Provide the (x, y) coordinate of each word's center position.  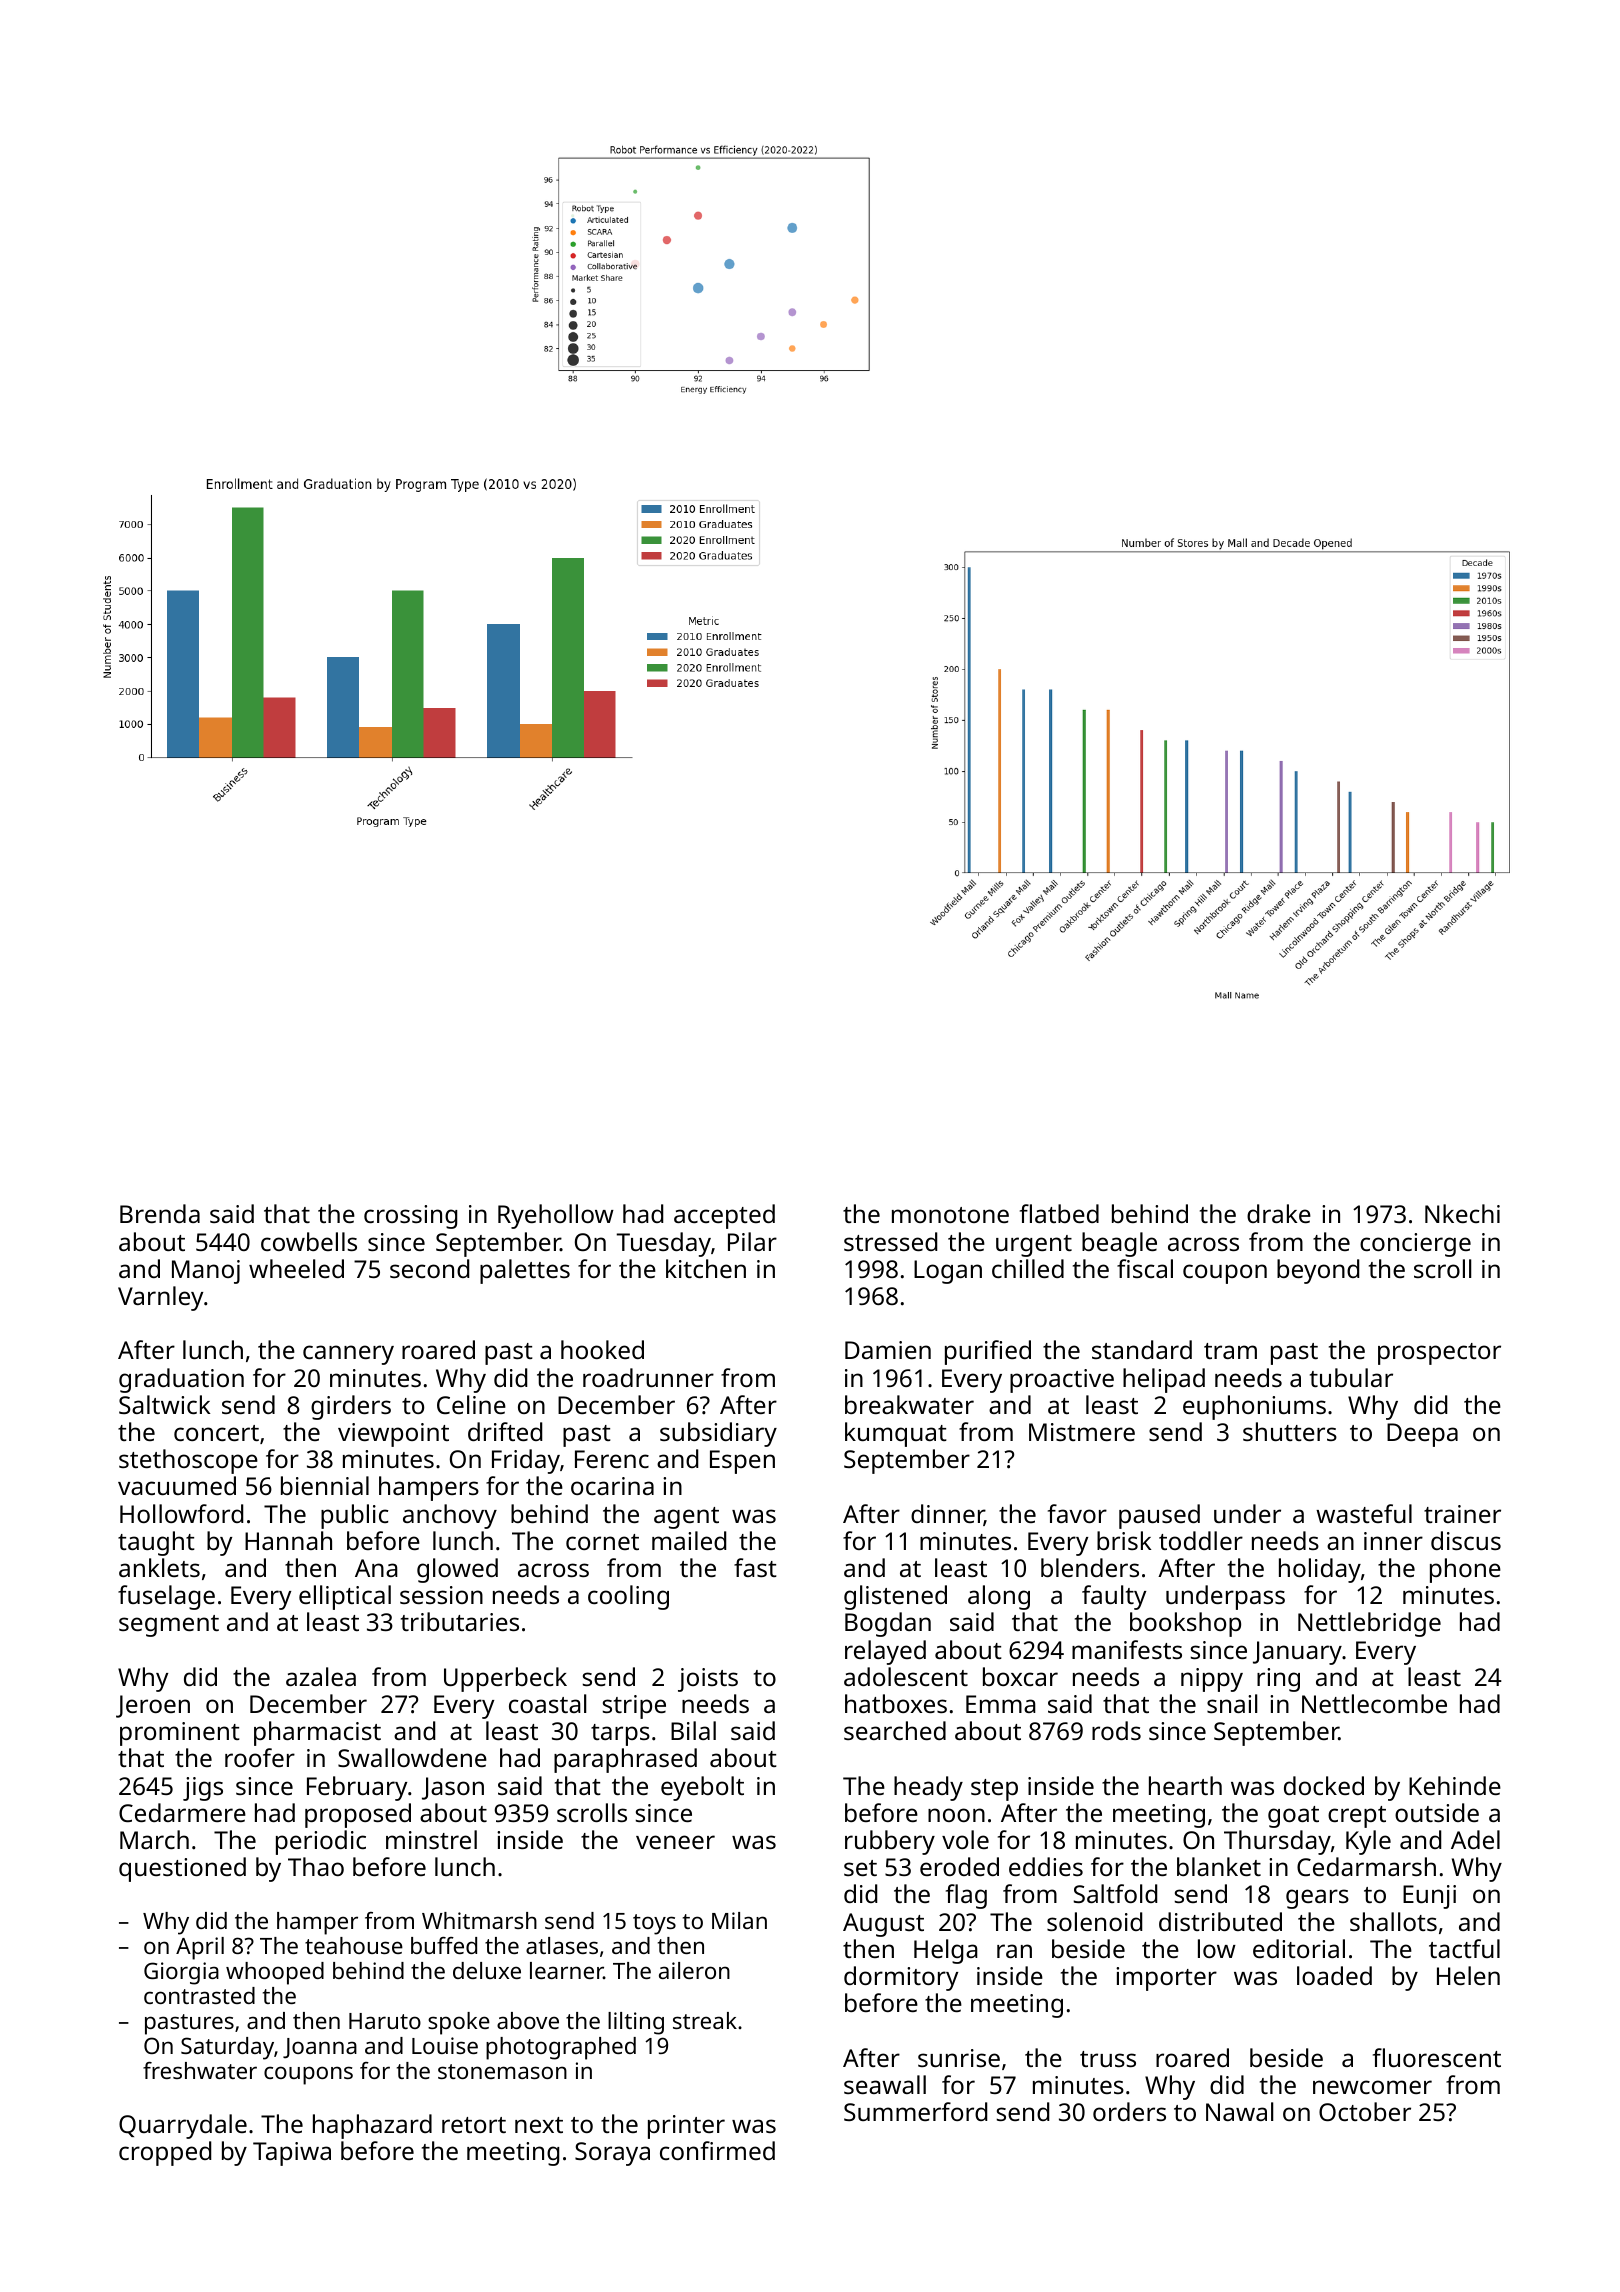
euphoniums (1254, 1407)
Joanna (320, 2048)
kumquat (896, 1434)
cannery (348, 1355)
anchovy (450, 1516)
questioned (182, 1869)
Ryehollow (556, 1216)
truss (1108, 2059)
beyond (1318, 1271)
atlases (562, 1945)
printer (686, 2127)
